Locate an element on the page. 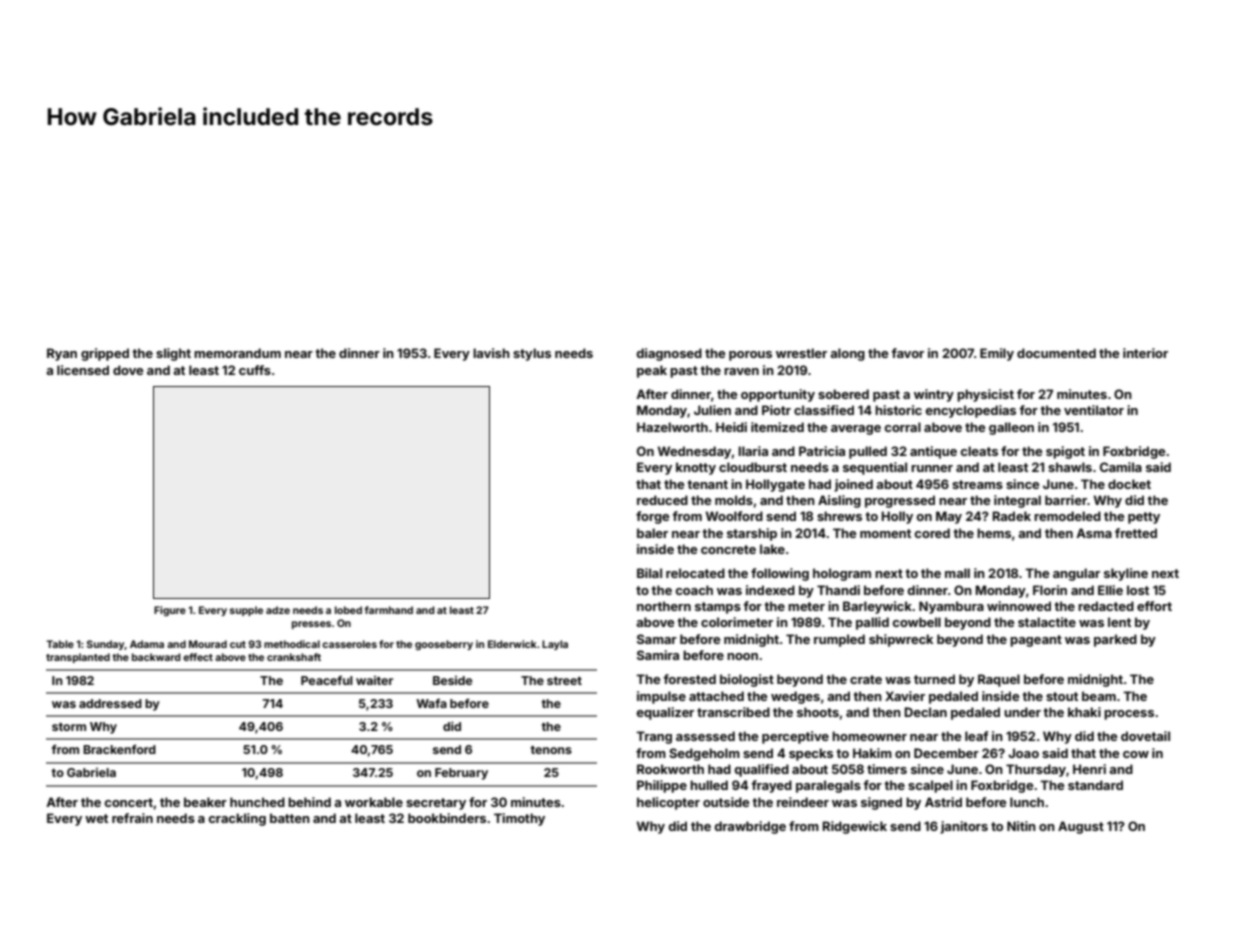 The image size is (1233, 952). cuffs is located at coordinates (255, 370).
